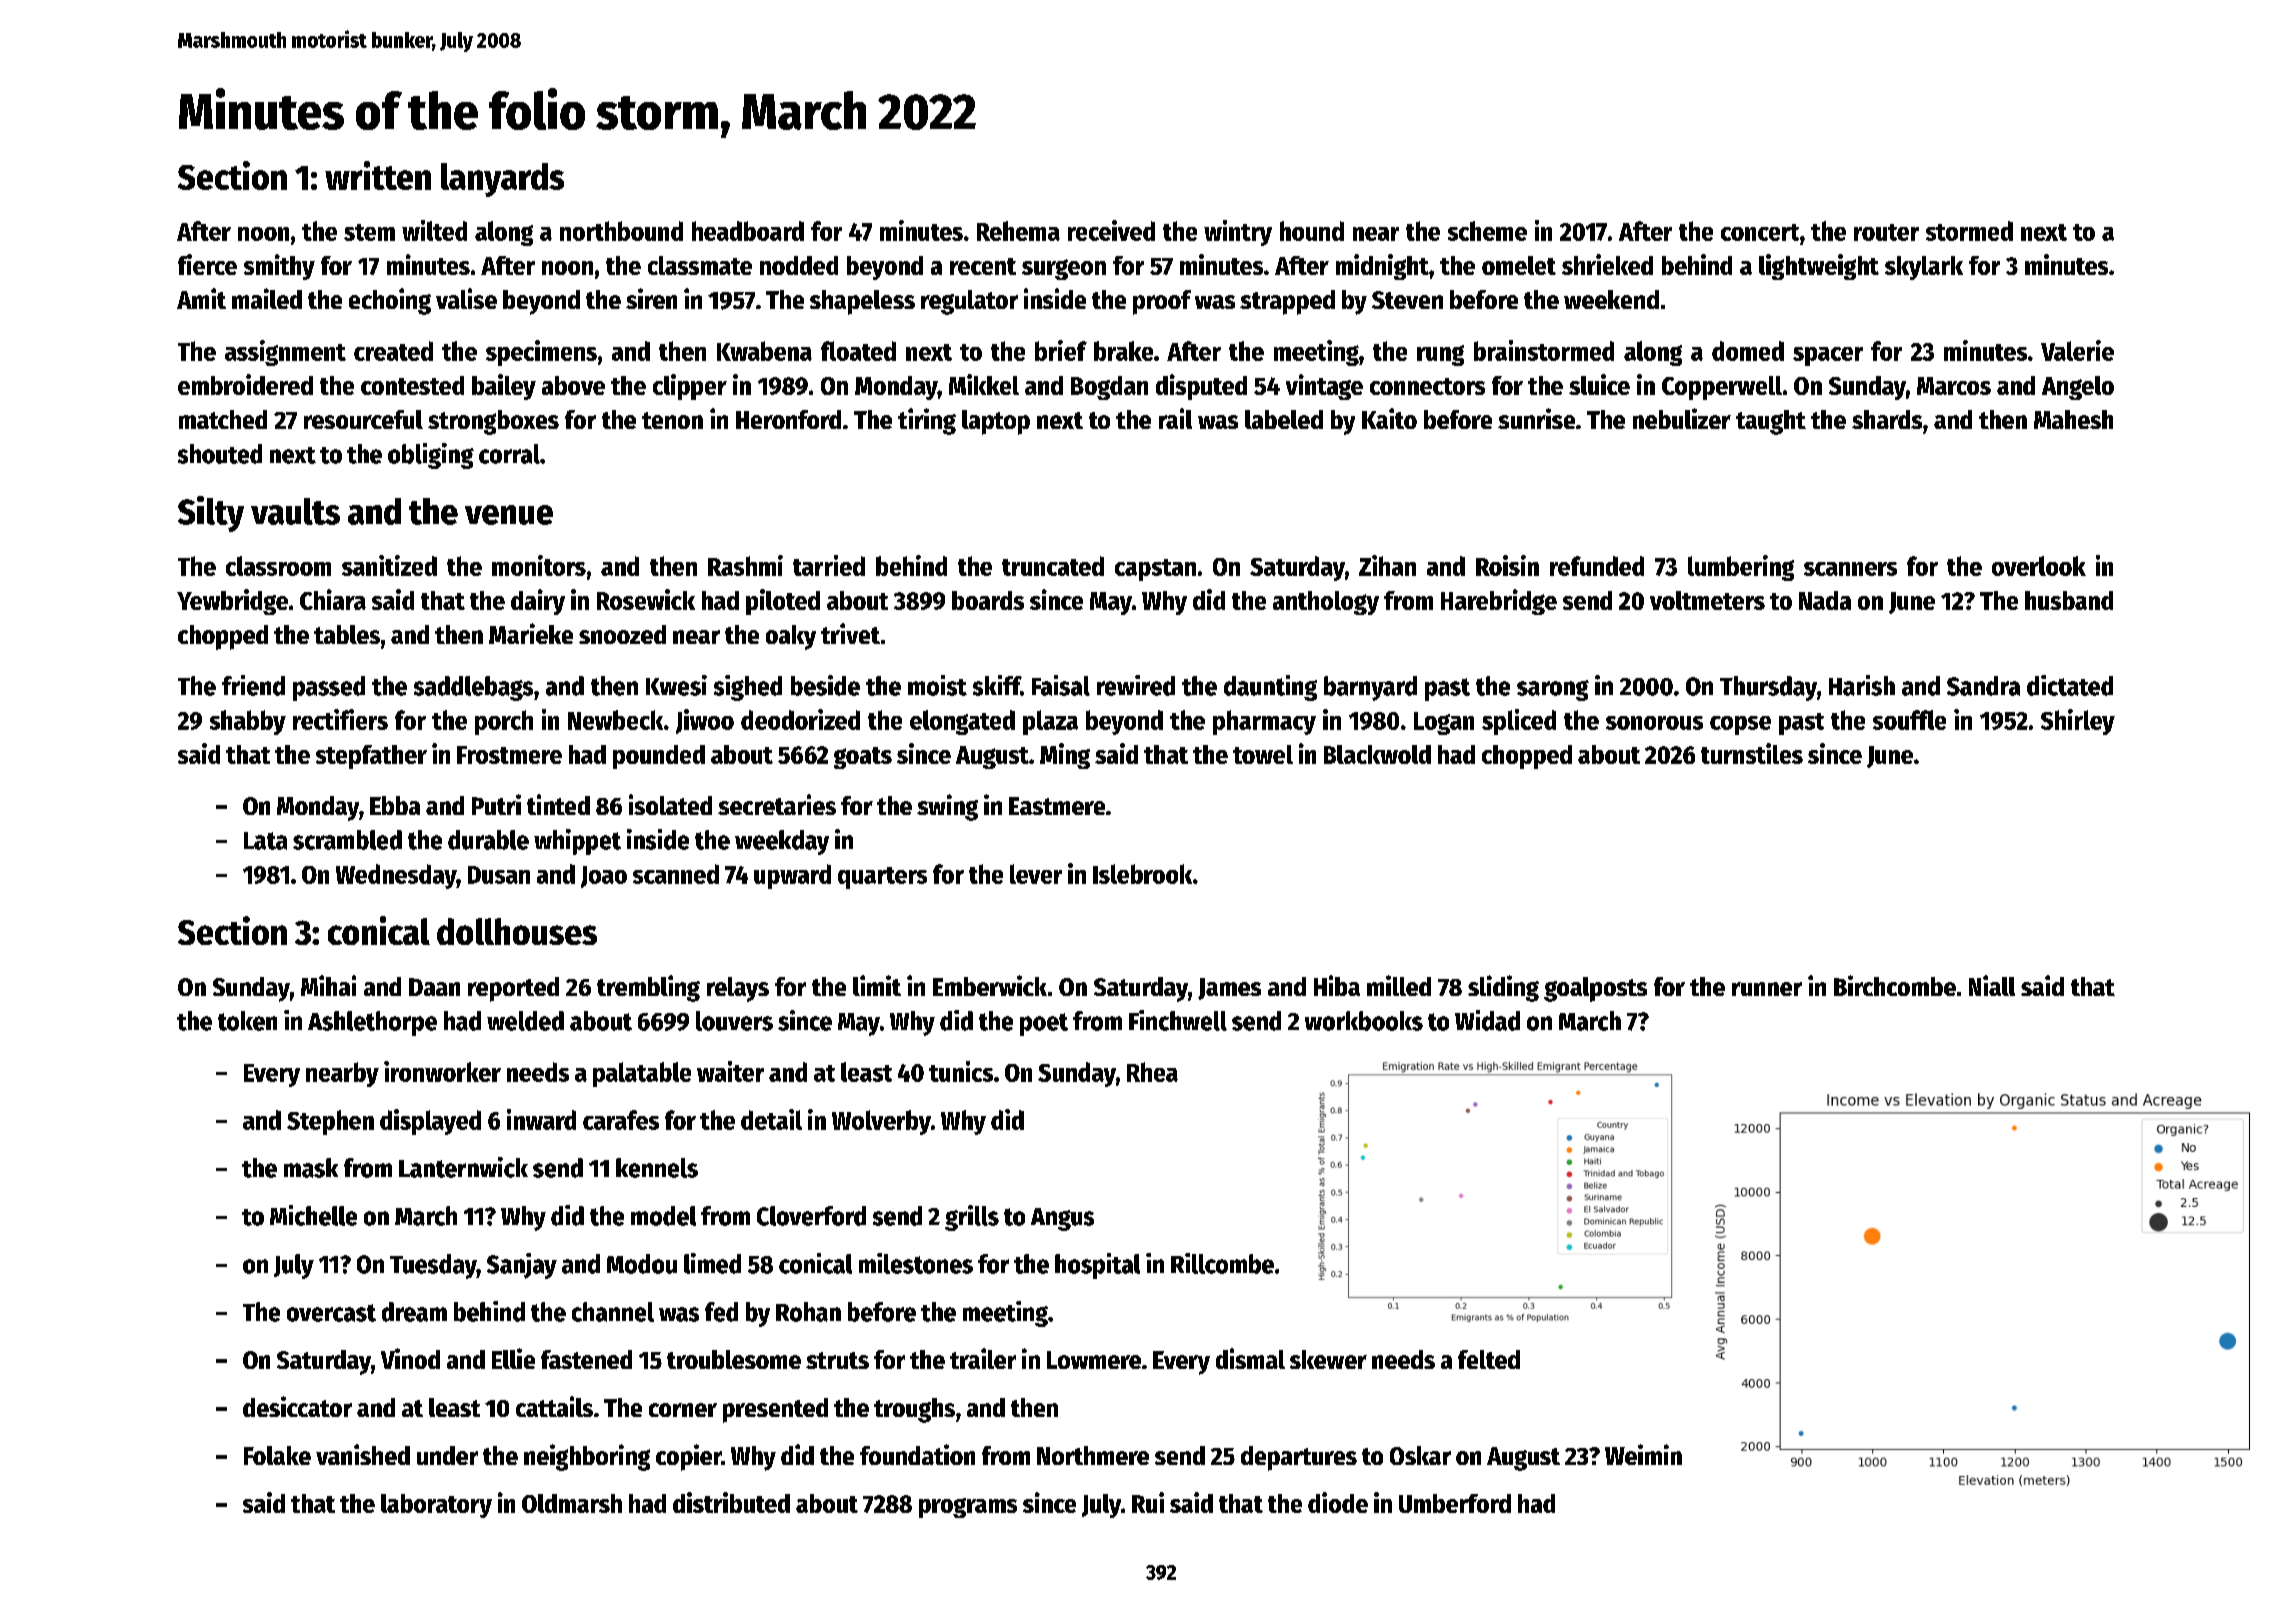  What do you see at coordinates (1487, 231) in the screenshot?
I see `scheme` at bounding box center [1487, 231].
